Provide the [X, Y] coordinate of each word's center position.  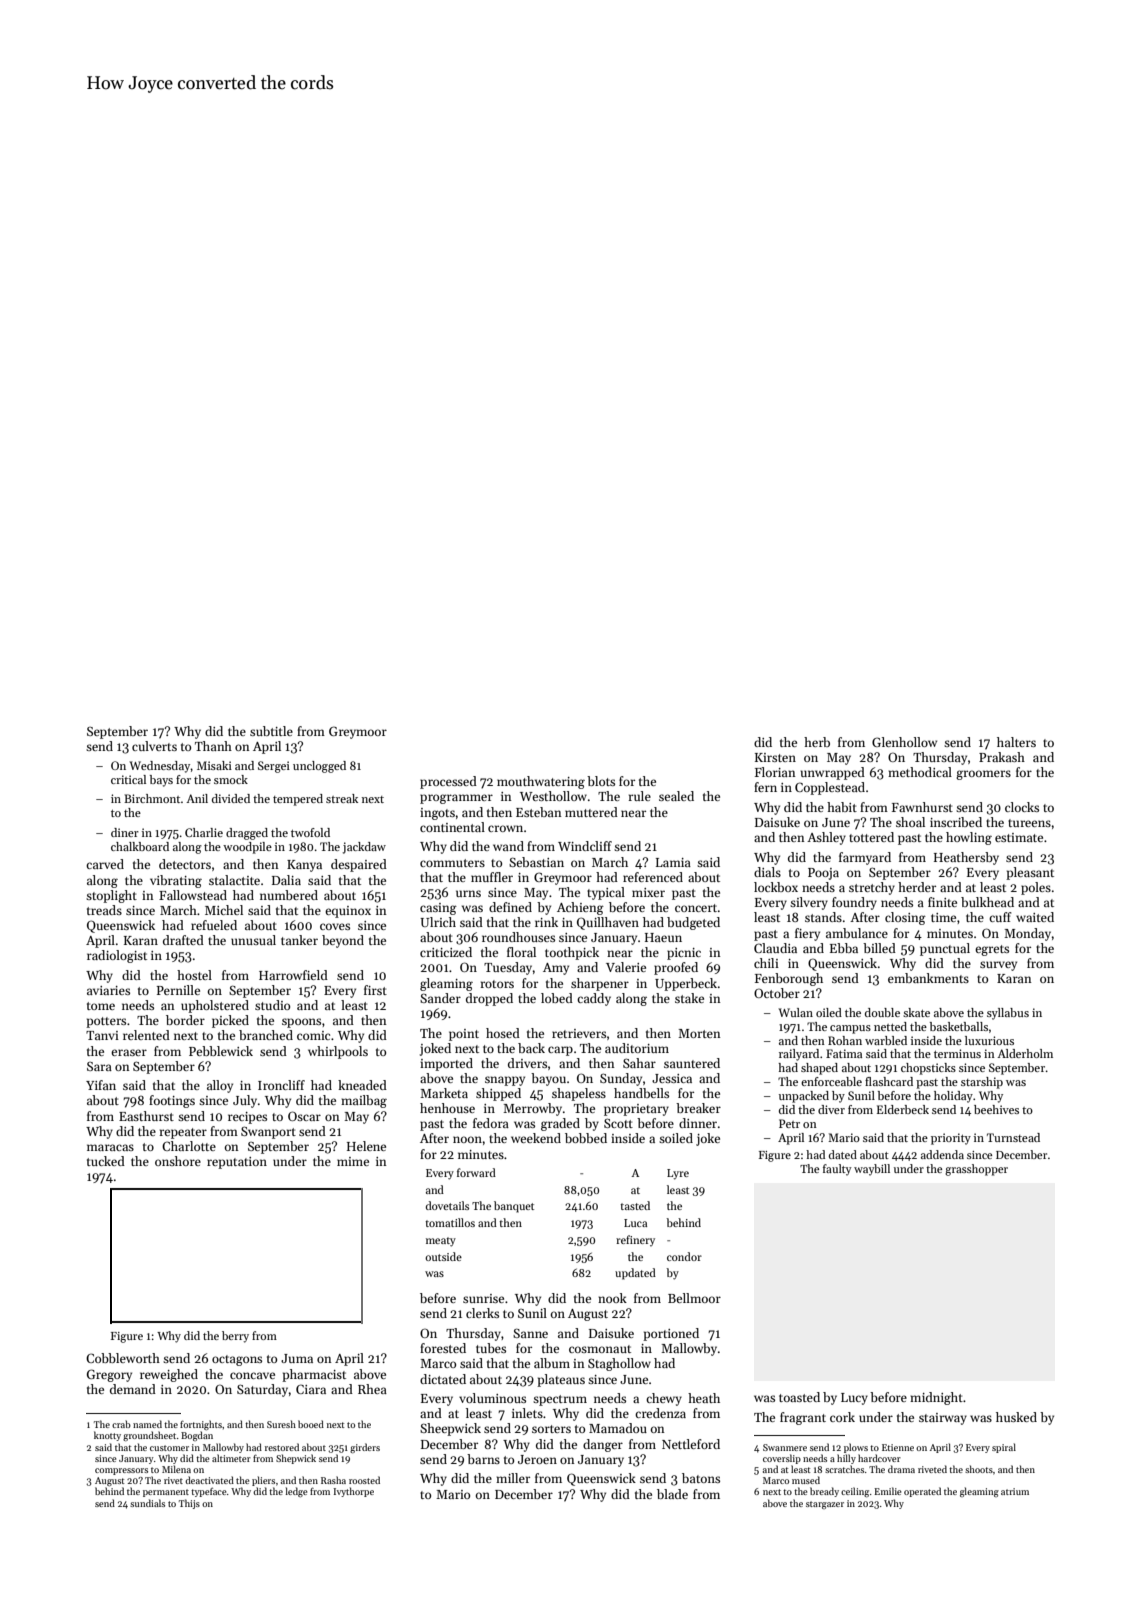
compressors [121, 1471]
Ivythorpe [353, 1492]
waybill [872, 1170]
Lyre [678, 1174]
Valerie [626, 967]
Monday [1027, 934]
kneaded [362, 1085]
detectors [185, 864]
